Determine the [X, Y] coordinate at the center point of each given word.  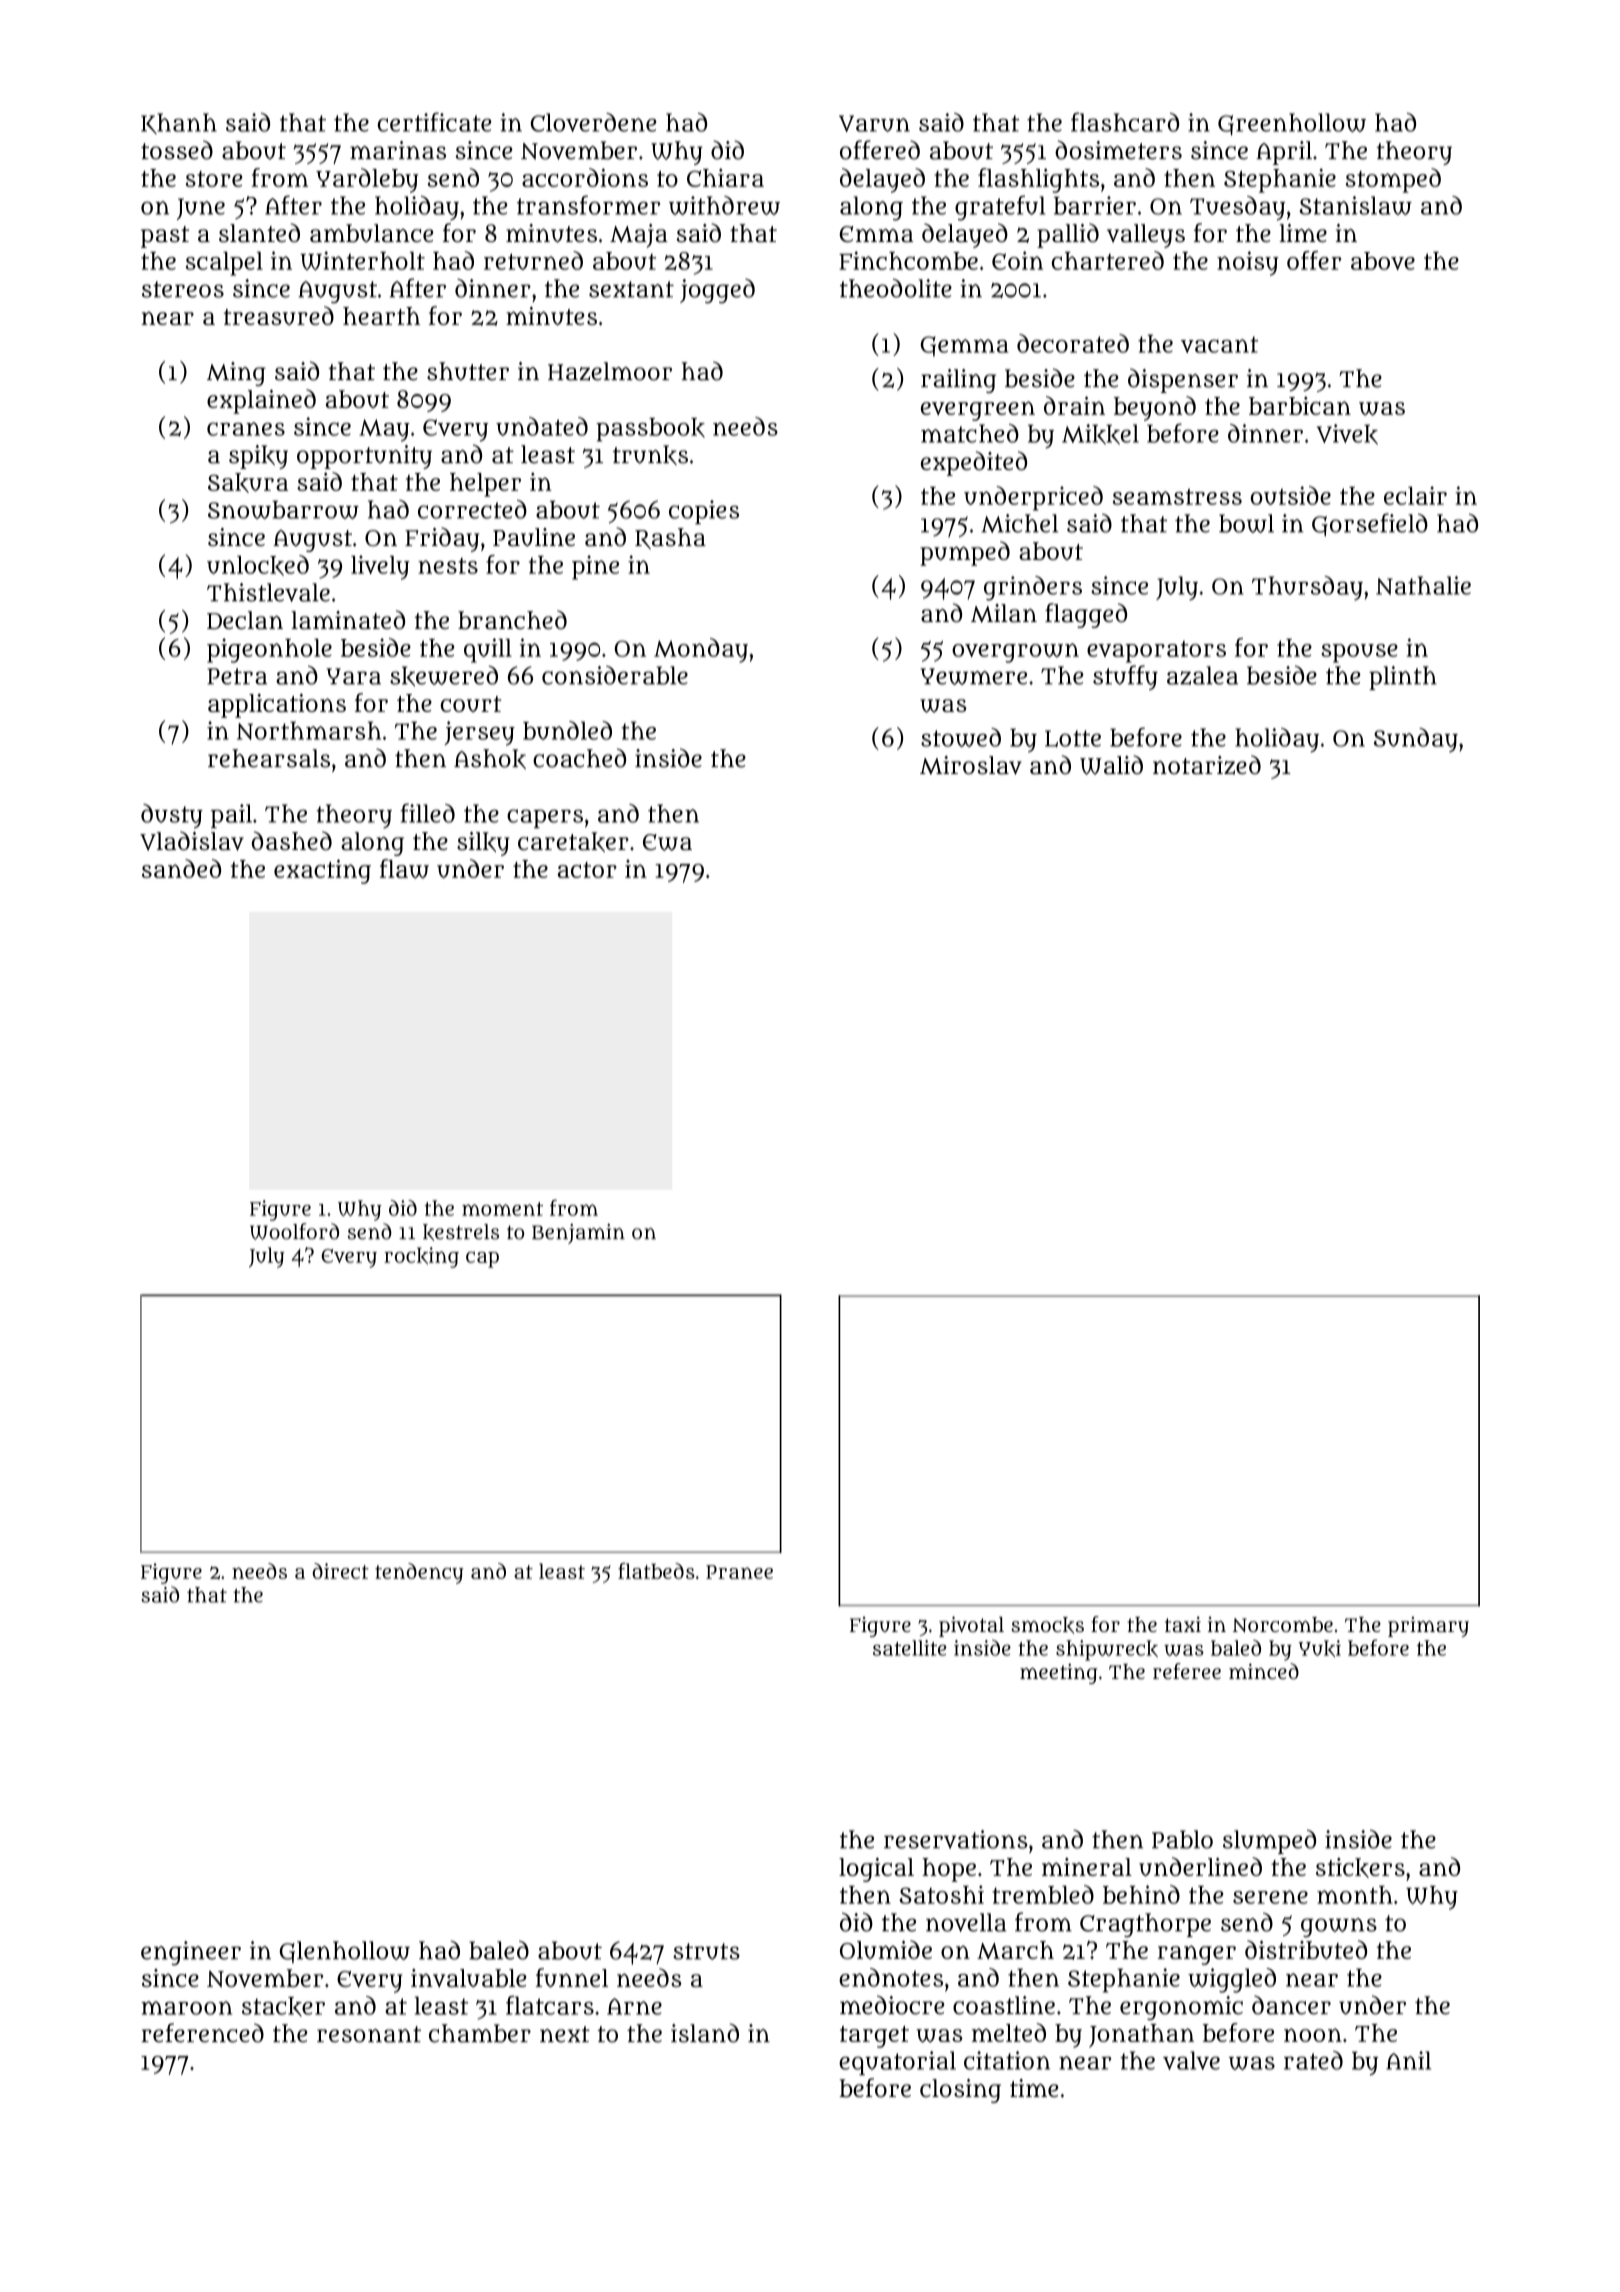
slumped [1269, 1841]
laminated [348, 620]
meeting [1059, 1673]
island [705, 2033]
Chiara [725, 177]
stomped [1393, 180]
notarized [1207, 765]
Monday [701, 650]
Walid [1111, 765]
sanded [181, 868]
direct [340, 1571]
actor [587, 870]
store [214, 179]
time [1034, 2088]
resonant [369, 2034]
